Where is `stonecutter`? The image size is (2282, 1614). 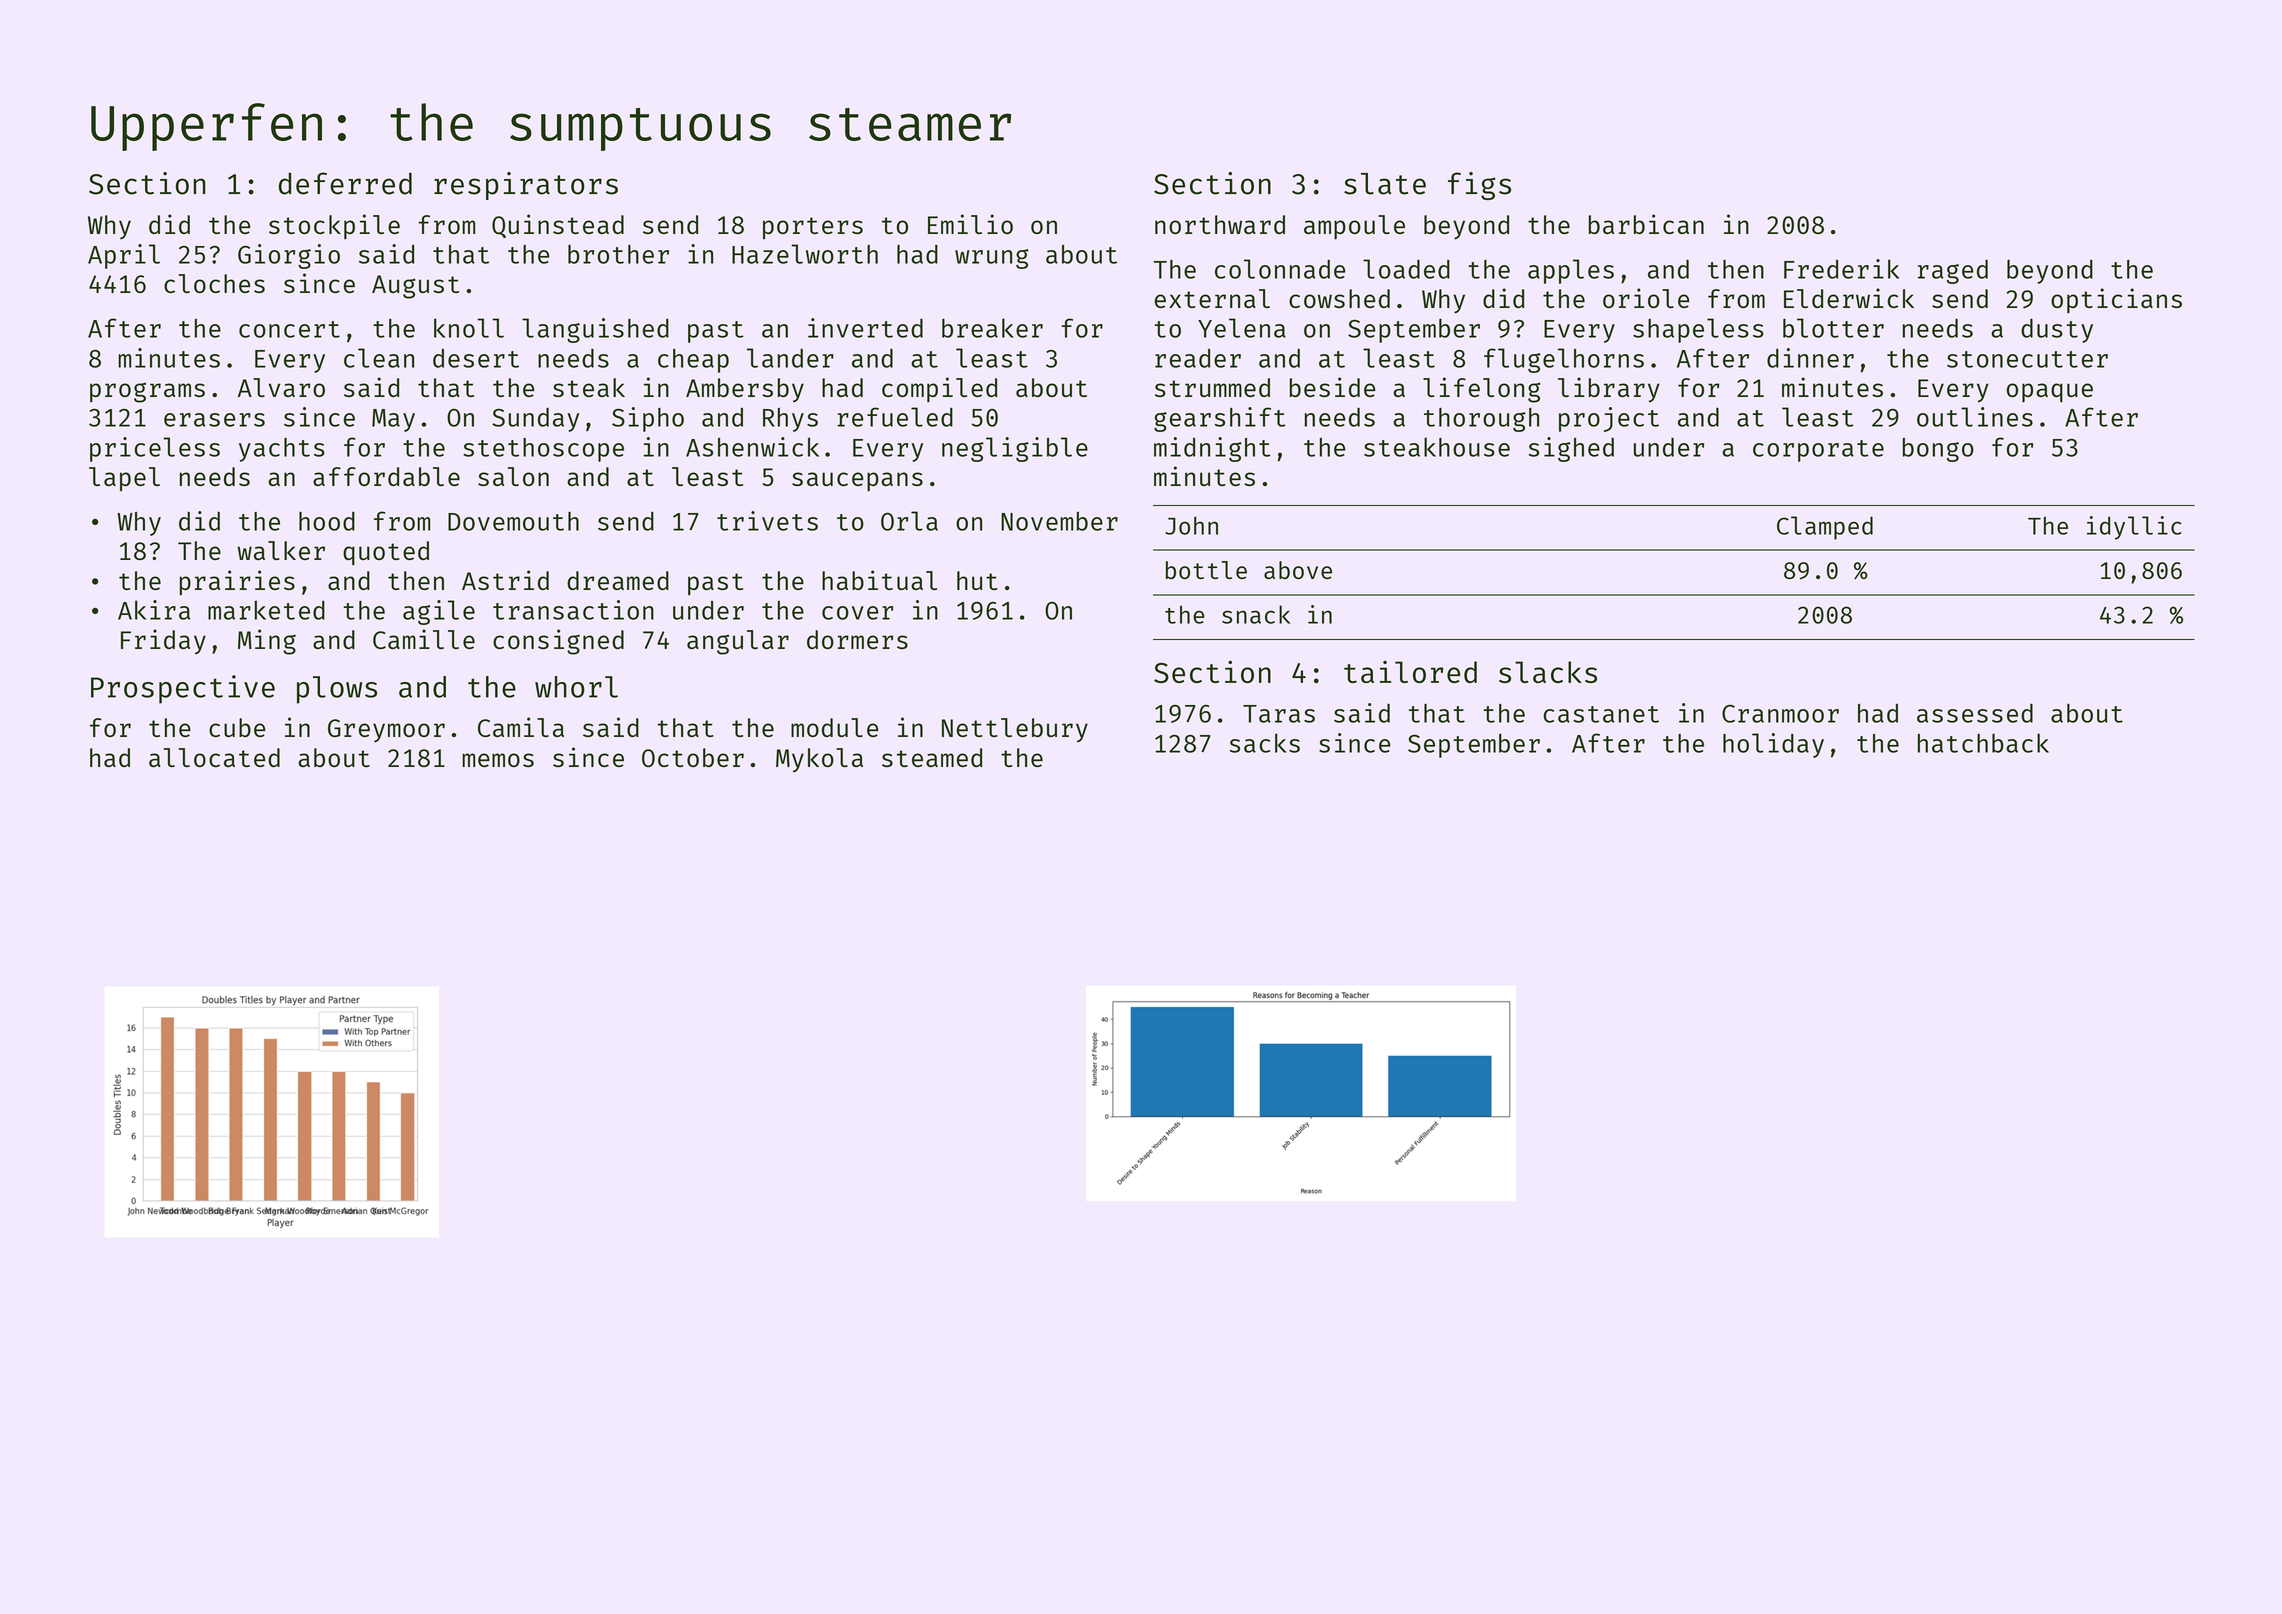
stonecutter is located at coordinates (2027, 359).
